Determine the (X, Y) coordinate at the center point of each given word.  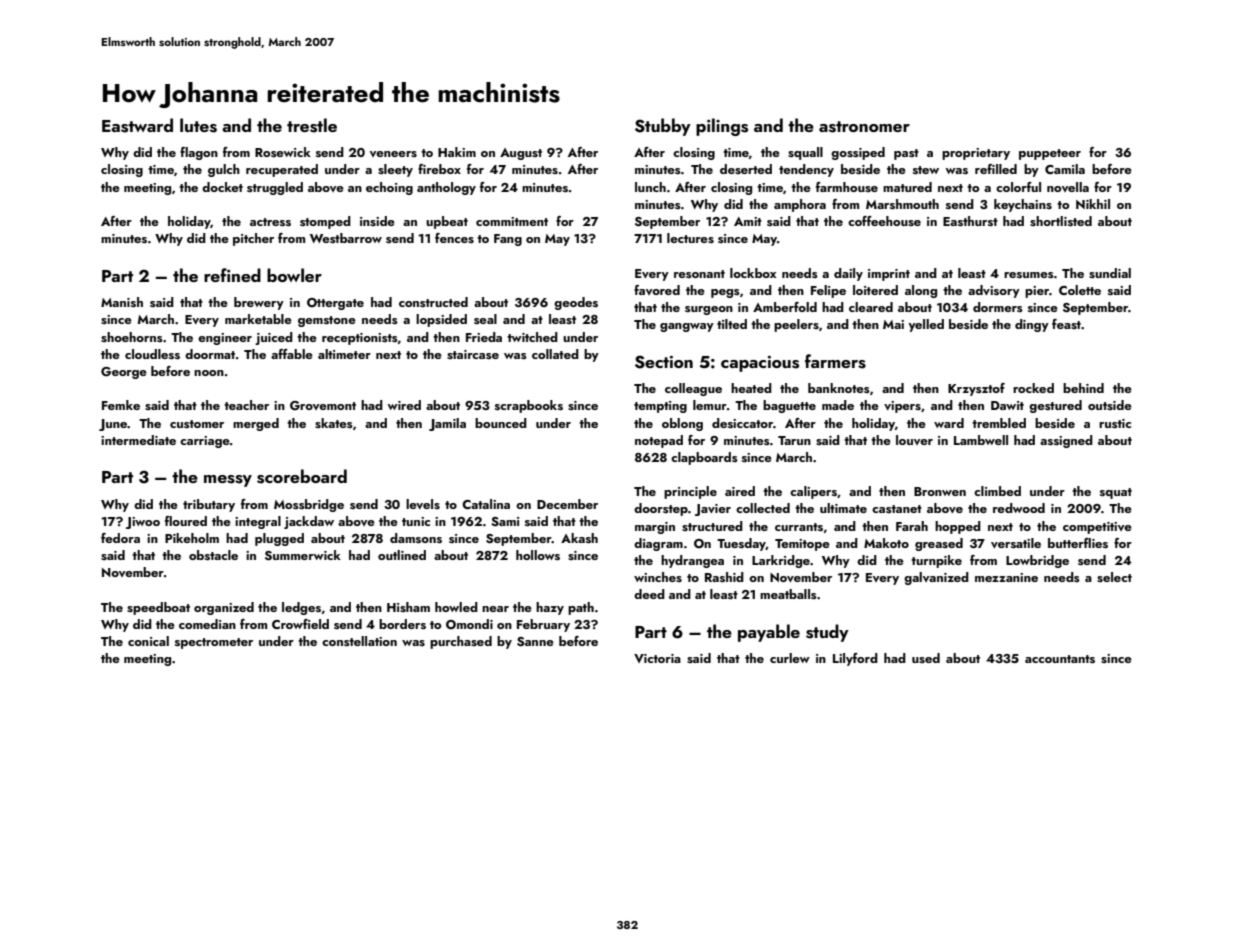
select (1114, 577)
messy (228, 481)
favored (657, 290)
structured (712, 526)
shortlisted (1061, 221)
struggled (275, 188)
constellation (359, 641)
